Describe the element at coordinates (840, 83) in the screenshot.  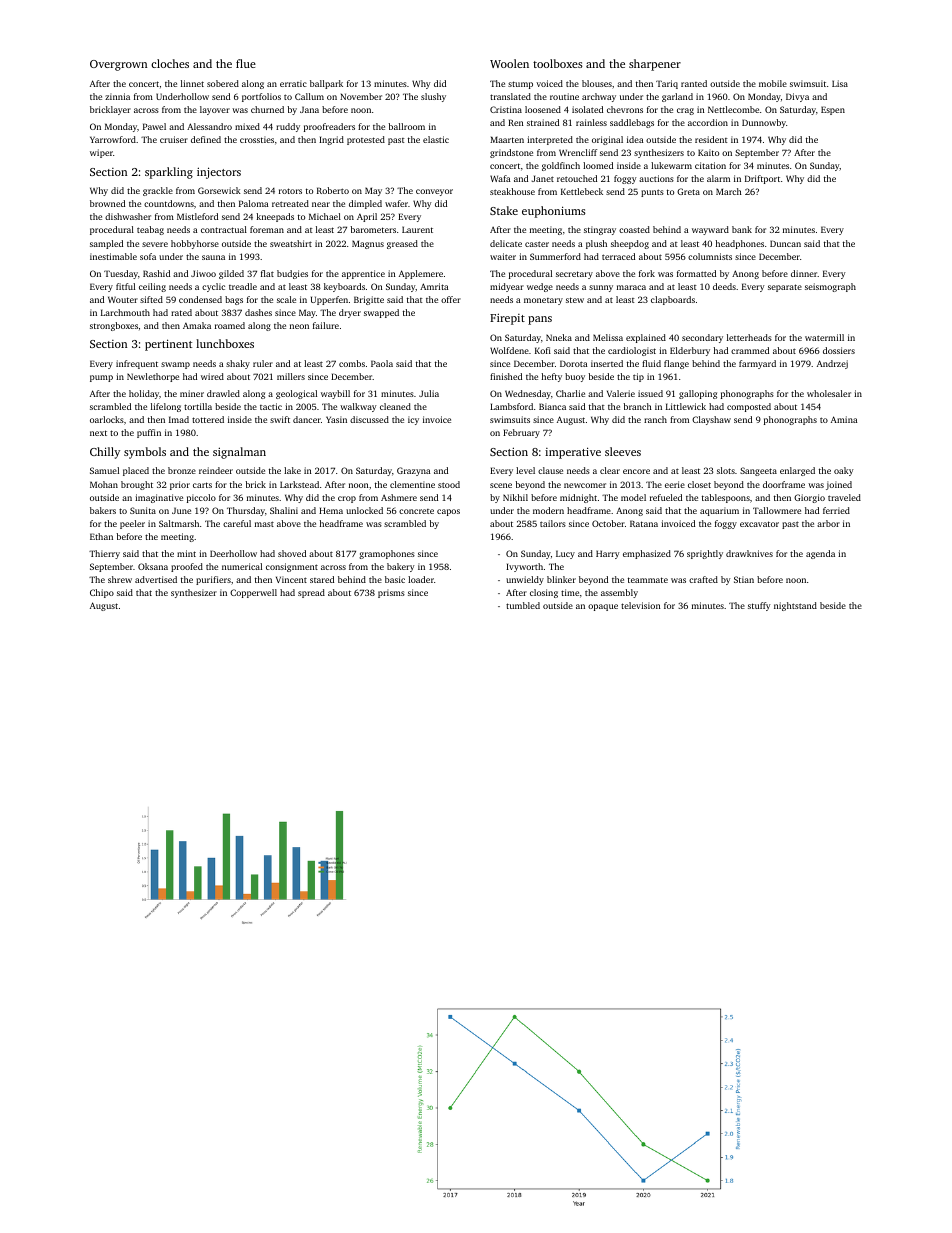
I see `Lisa` at that location.
